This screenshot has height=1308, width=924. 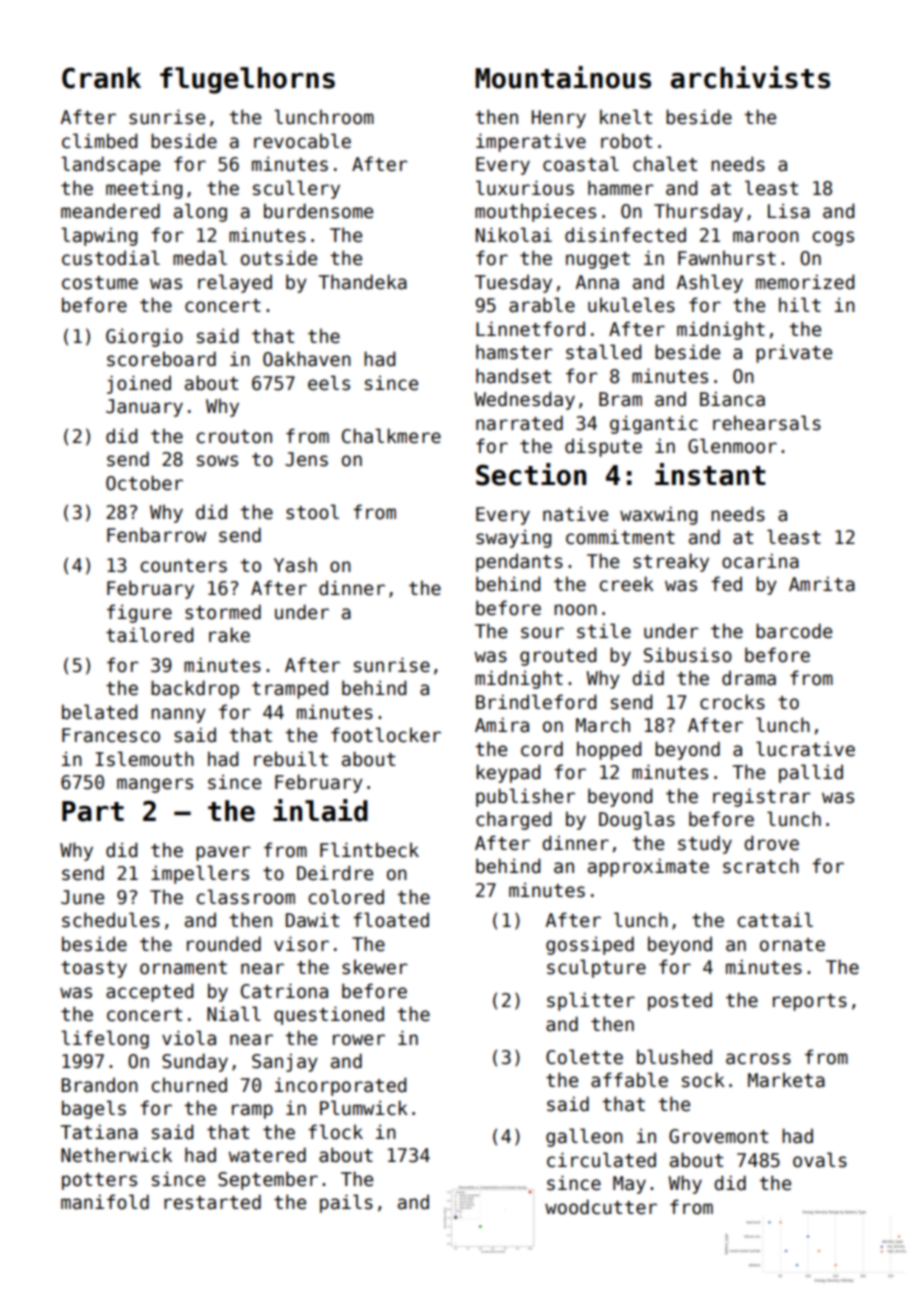 What do you see at coordinates (195, 689) in the screenshot?
I see `backdrop` at bounding box center [195, 689].
